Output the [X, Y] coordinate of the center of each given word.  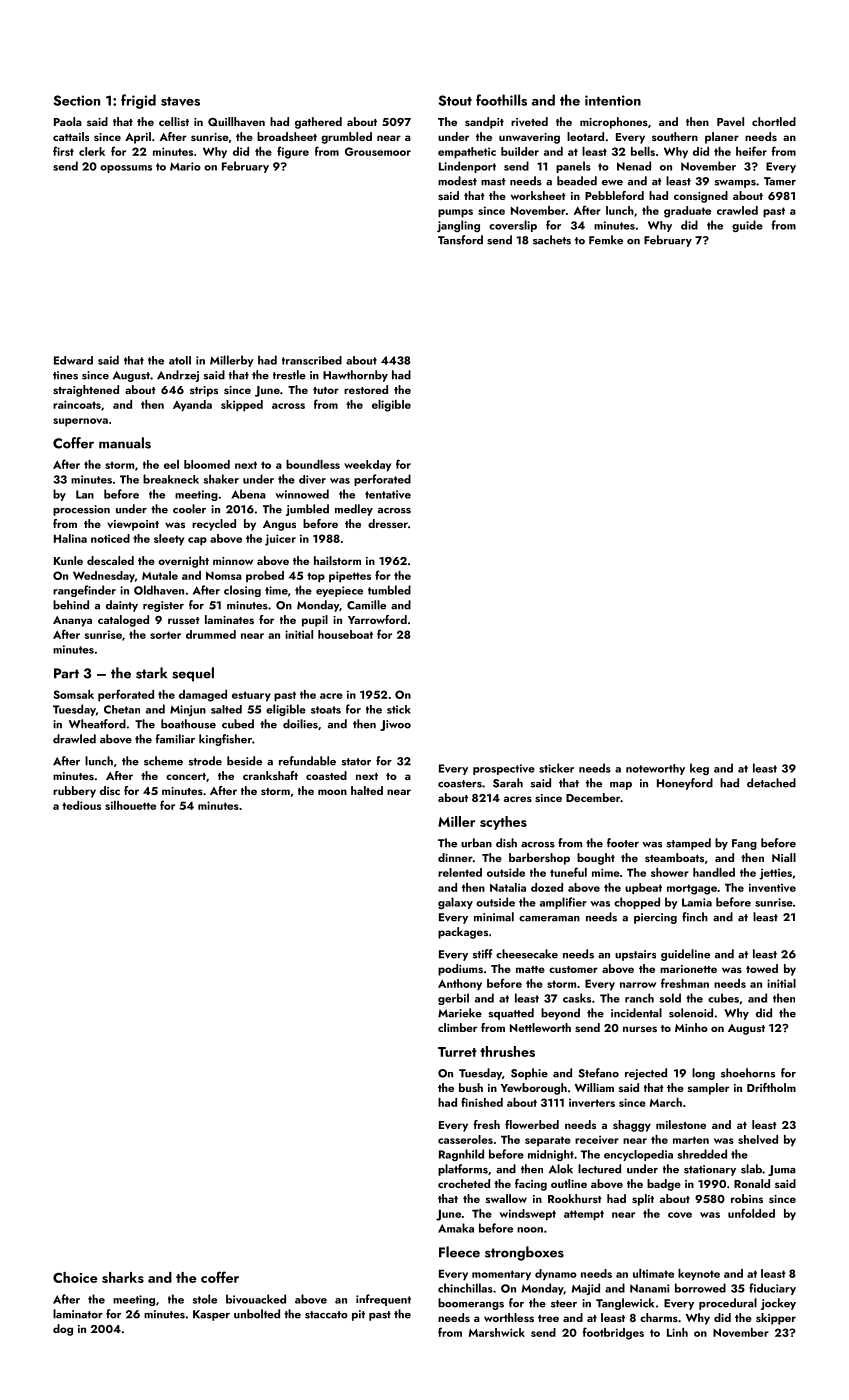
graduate [687, 212]
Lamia [697, 902]
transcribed [312, 360]
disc [110, 790]
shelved [758, 1139]
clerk [92, 151]
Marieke [460, 1013]
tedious [81, 805]
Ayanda [192, 406]
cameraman [549, 919]
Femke [606, 240]
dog [63, 1330]
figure [293, 152]
